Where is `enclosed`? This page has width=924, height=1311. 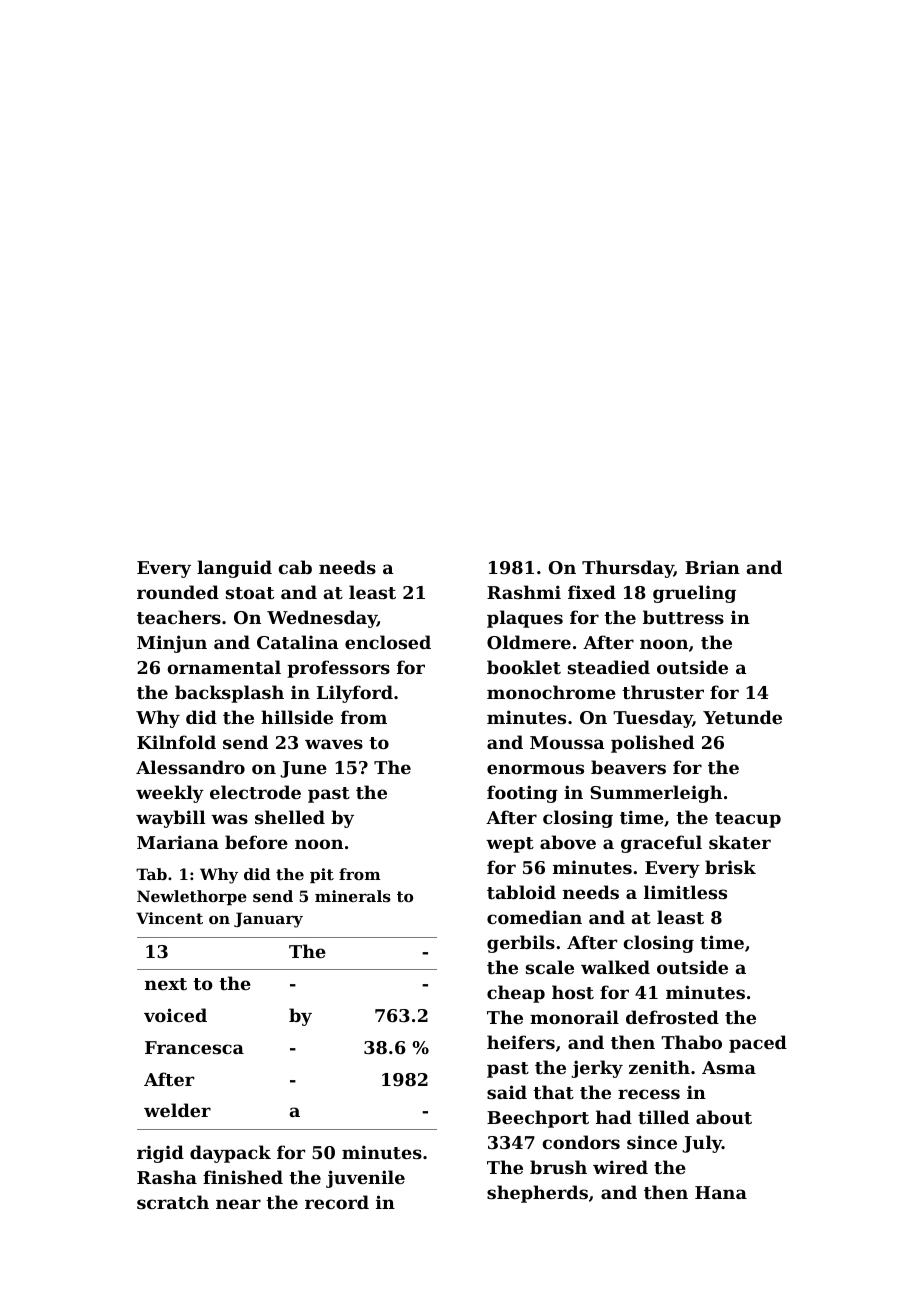
enclosed is located at coordinates (388, 642).
